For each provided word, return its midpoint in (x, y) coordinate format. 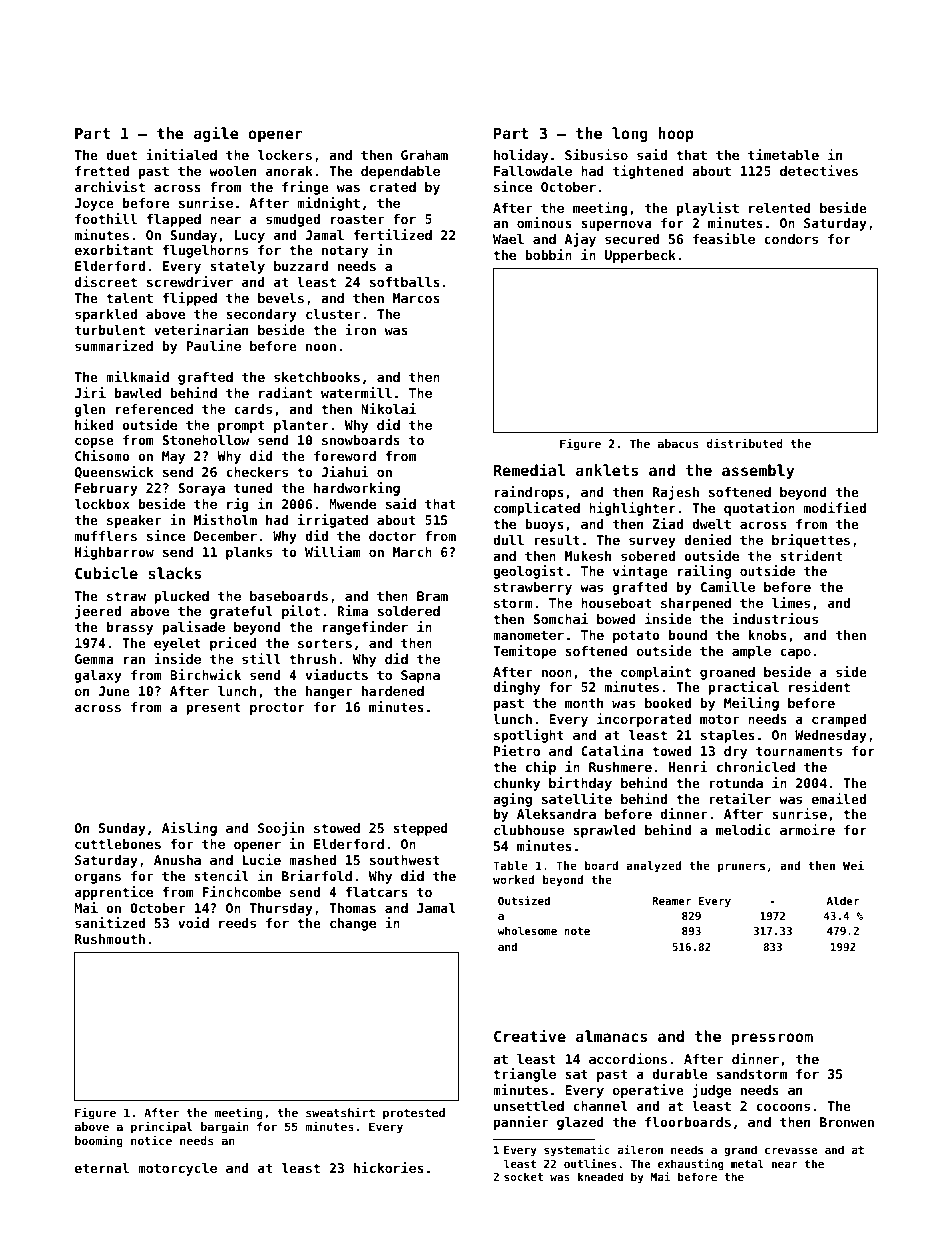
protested (414, 1114)
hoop (676, 134)
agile (216, 134)
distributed (745, 443)
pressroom (772, 1039)
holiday (521, 156)
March (412, 552)
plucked (181, 597)
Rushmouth (110, 939)
